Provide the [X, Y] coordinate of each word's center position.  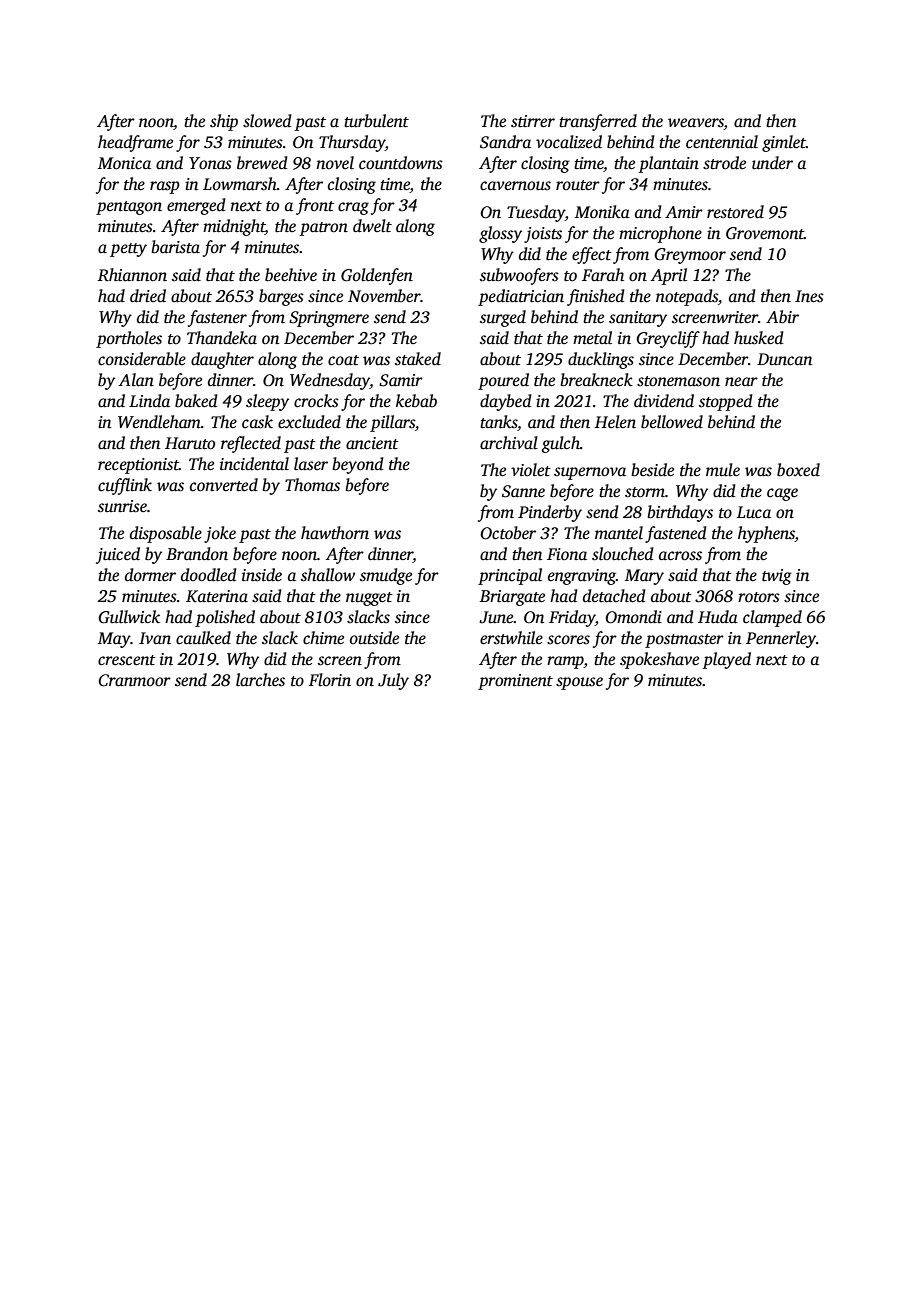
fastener [217, 318]
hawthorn [335, 533]
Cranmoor [134, 680]
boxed [798, 470]
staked [418, 359]
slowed [267, 121]
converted [224, 485]
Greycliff [668, 339]
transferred [598, 122]
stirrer [533, 121]
